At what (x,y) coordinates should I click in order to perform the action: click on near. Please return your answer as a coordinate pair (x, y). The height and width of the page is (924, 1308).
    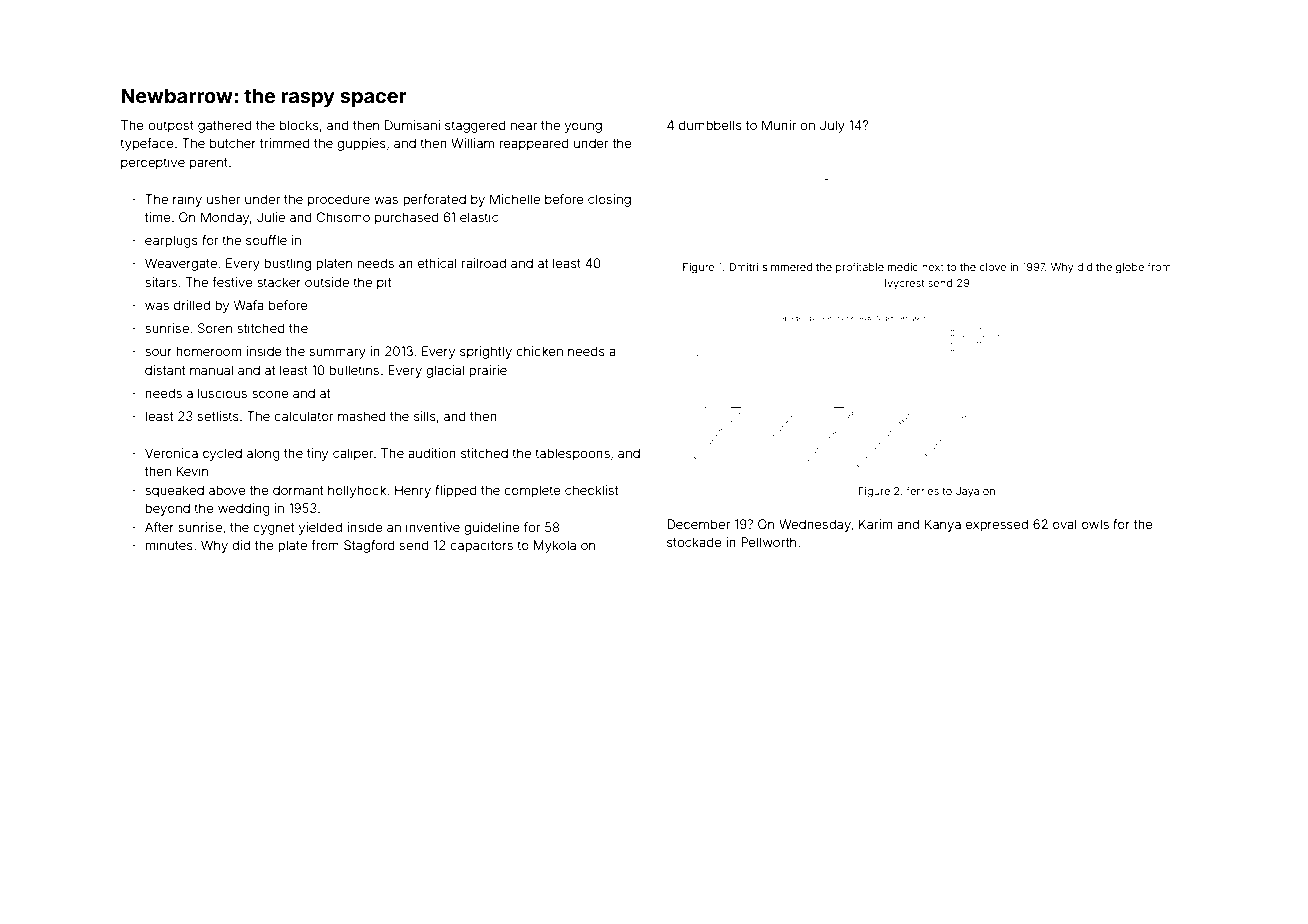
    Looking at the image, I should click on (524, 126).
